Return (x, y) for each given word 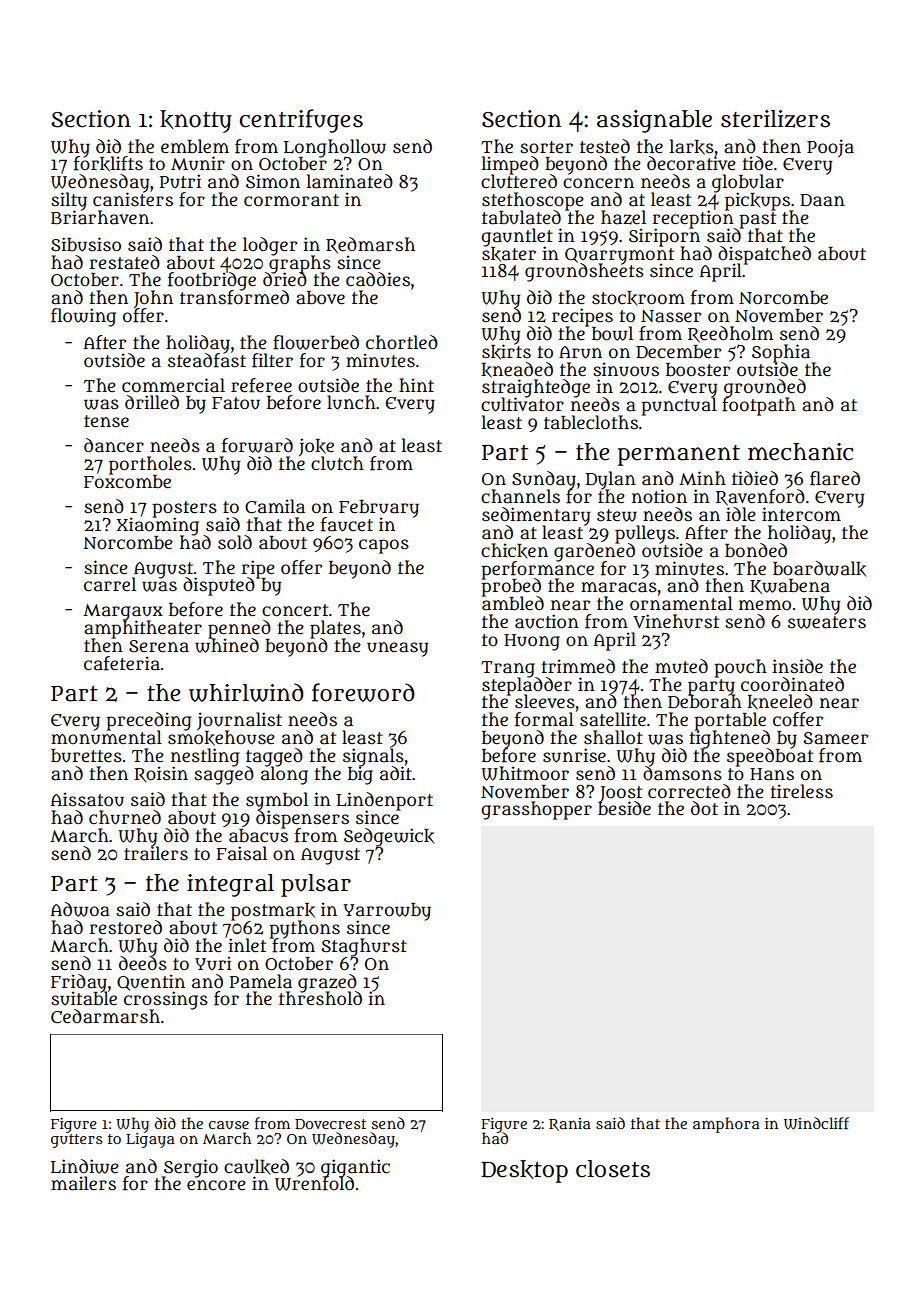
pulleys (645, 534)
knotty (196, 121)
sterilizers (775, 119)
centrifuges (301, 121)
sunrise (574, 755)
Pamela (261, 981)
